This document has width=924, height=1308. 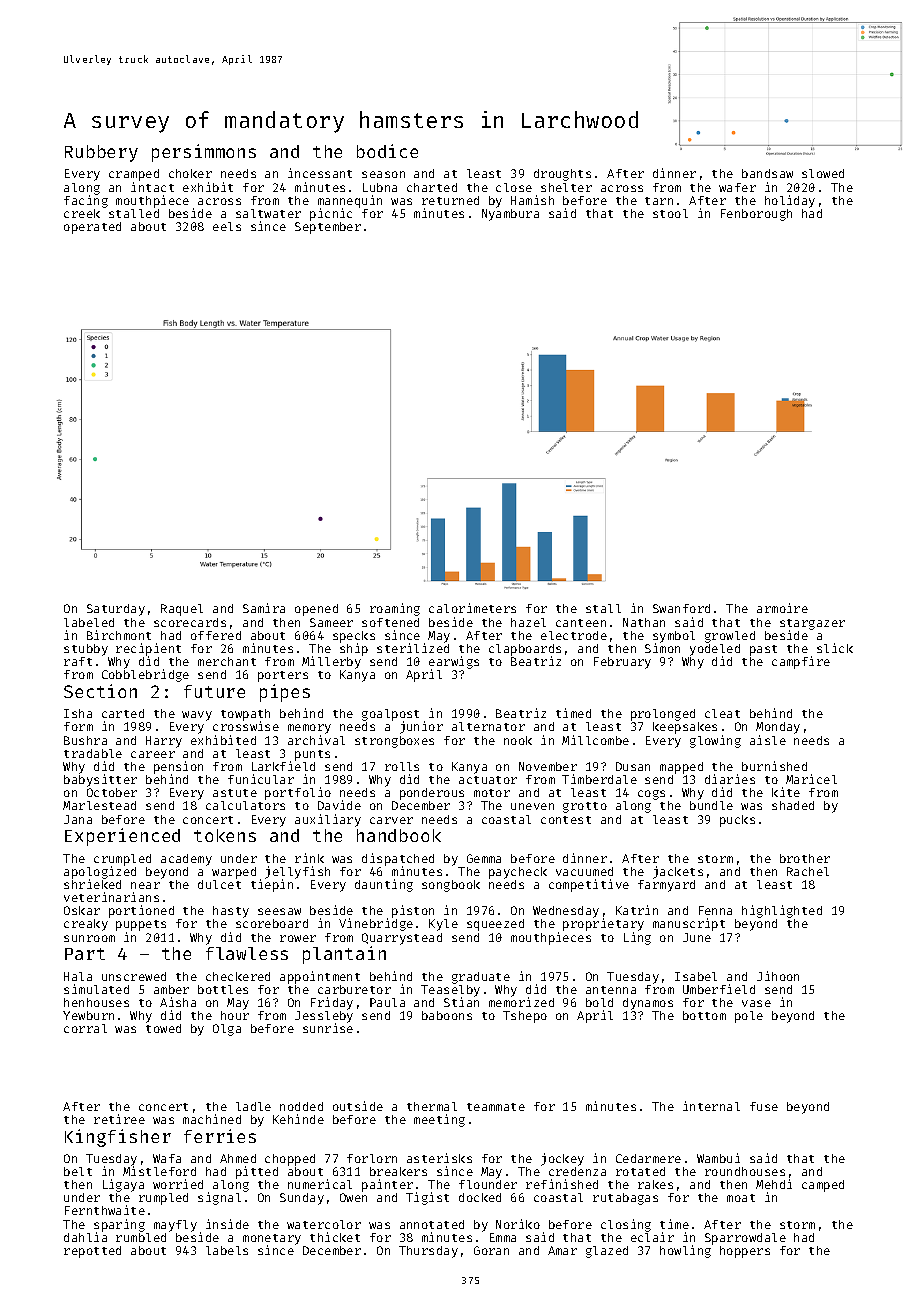 What do you see at coordinates (793, 805) in the document?
I see `shaded` at bounding box center [793, 805].
